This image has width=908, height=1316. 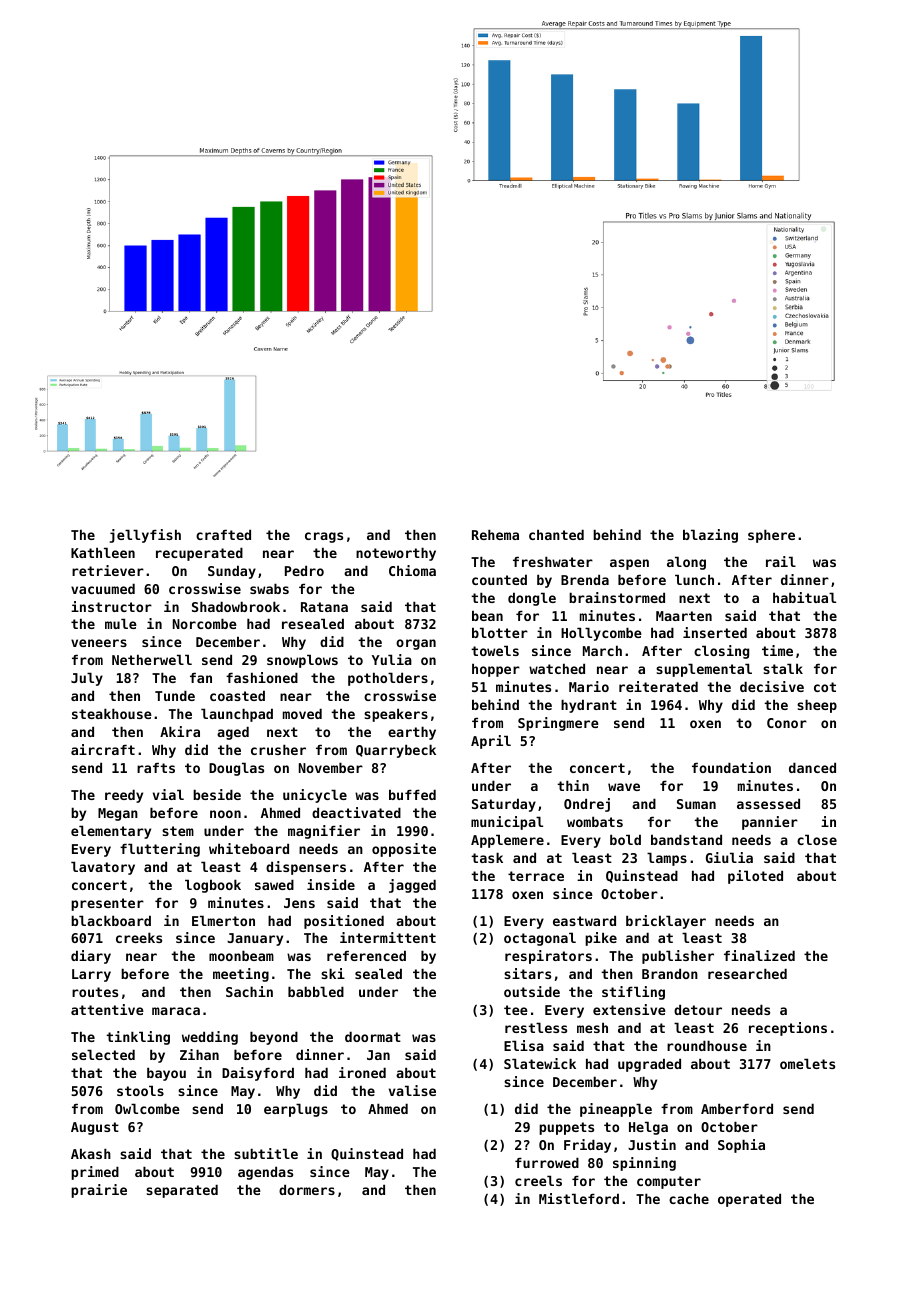 I want to click on noteworthy, so click(x=396, y=554).
